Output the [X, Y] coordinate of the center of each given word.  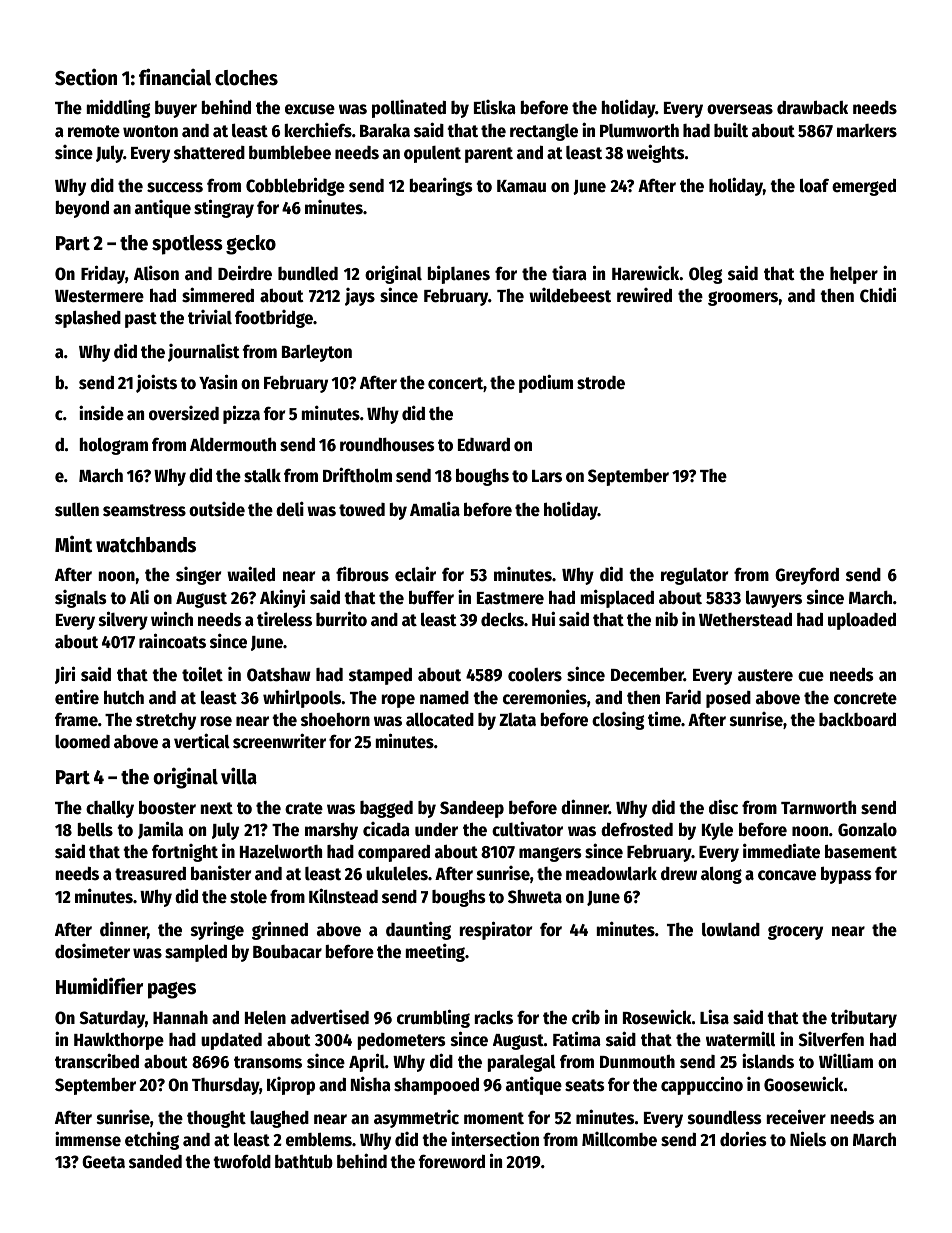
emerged [864, 187]
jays [360, 297]
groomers [743, 298]
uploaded [862, 621]
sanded [155, 1161]
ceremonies [545, 697]
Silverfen [831, 1039]
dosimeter [92, 951]
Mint [73, 544]
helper [854, 275]
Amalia [435, 509]
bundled [308, 274]
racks [494, 1017]
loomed [82, 742]
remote [94, 131]
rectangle [544, 132]
